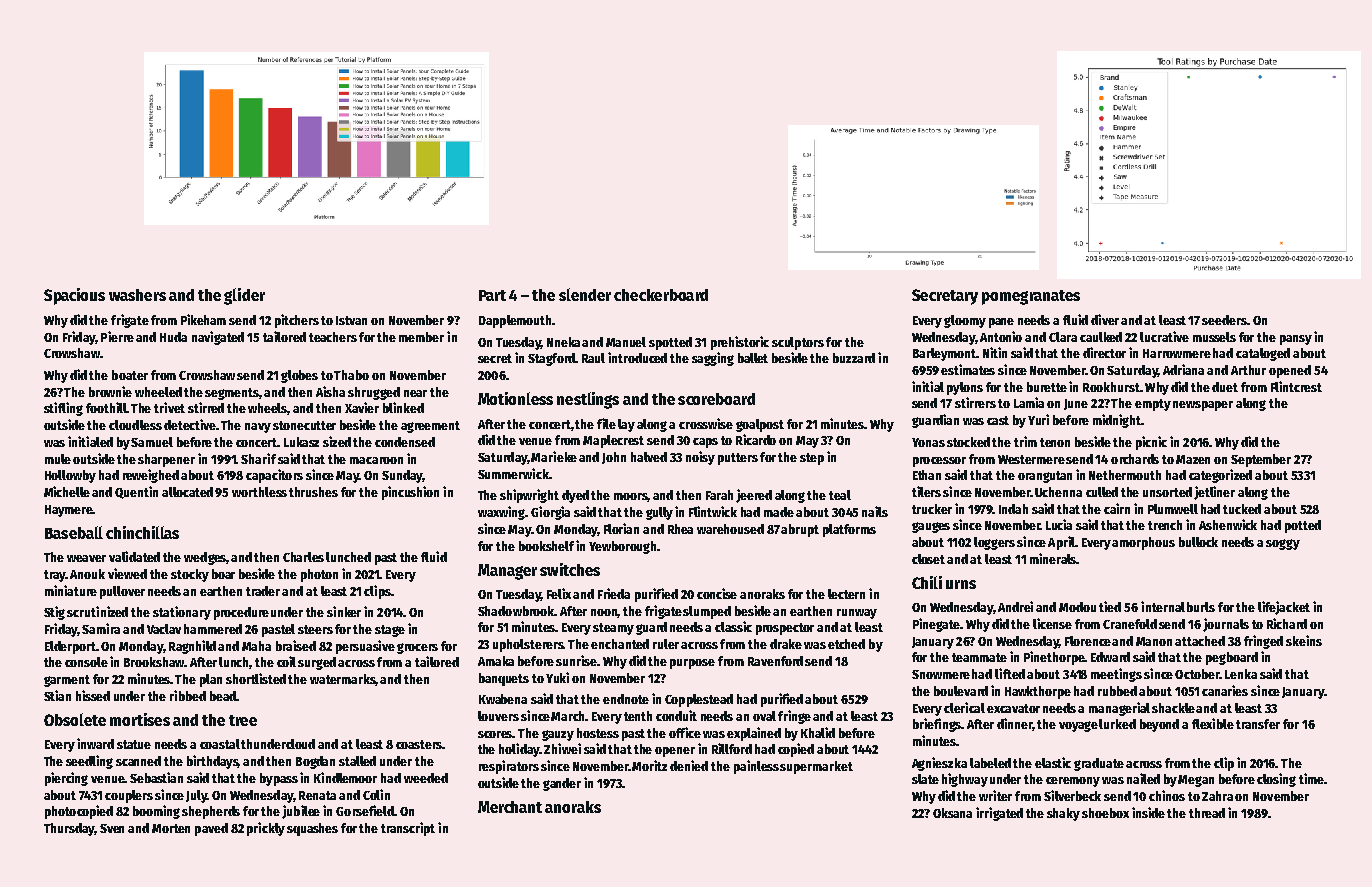 This image has width=1372, height=887. I want to click on introduced, so click(637, 357).
